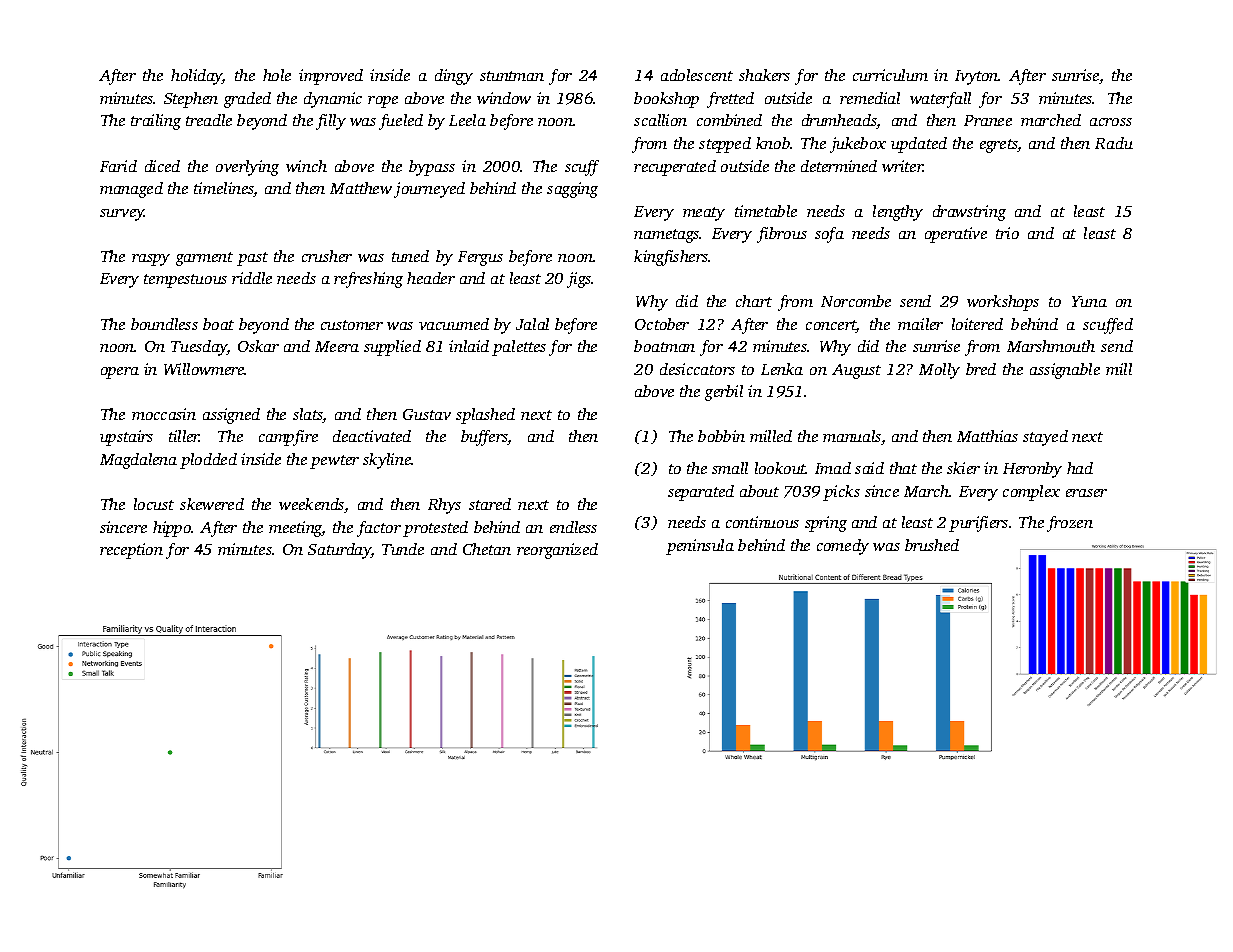 The width and height of the screenshot is (1233, 952). I want to click on scallion, so click(660, 120).
